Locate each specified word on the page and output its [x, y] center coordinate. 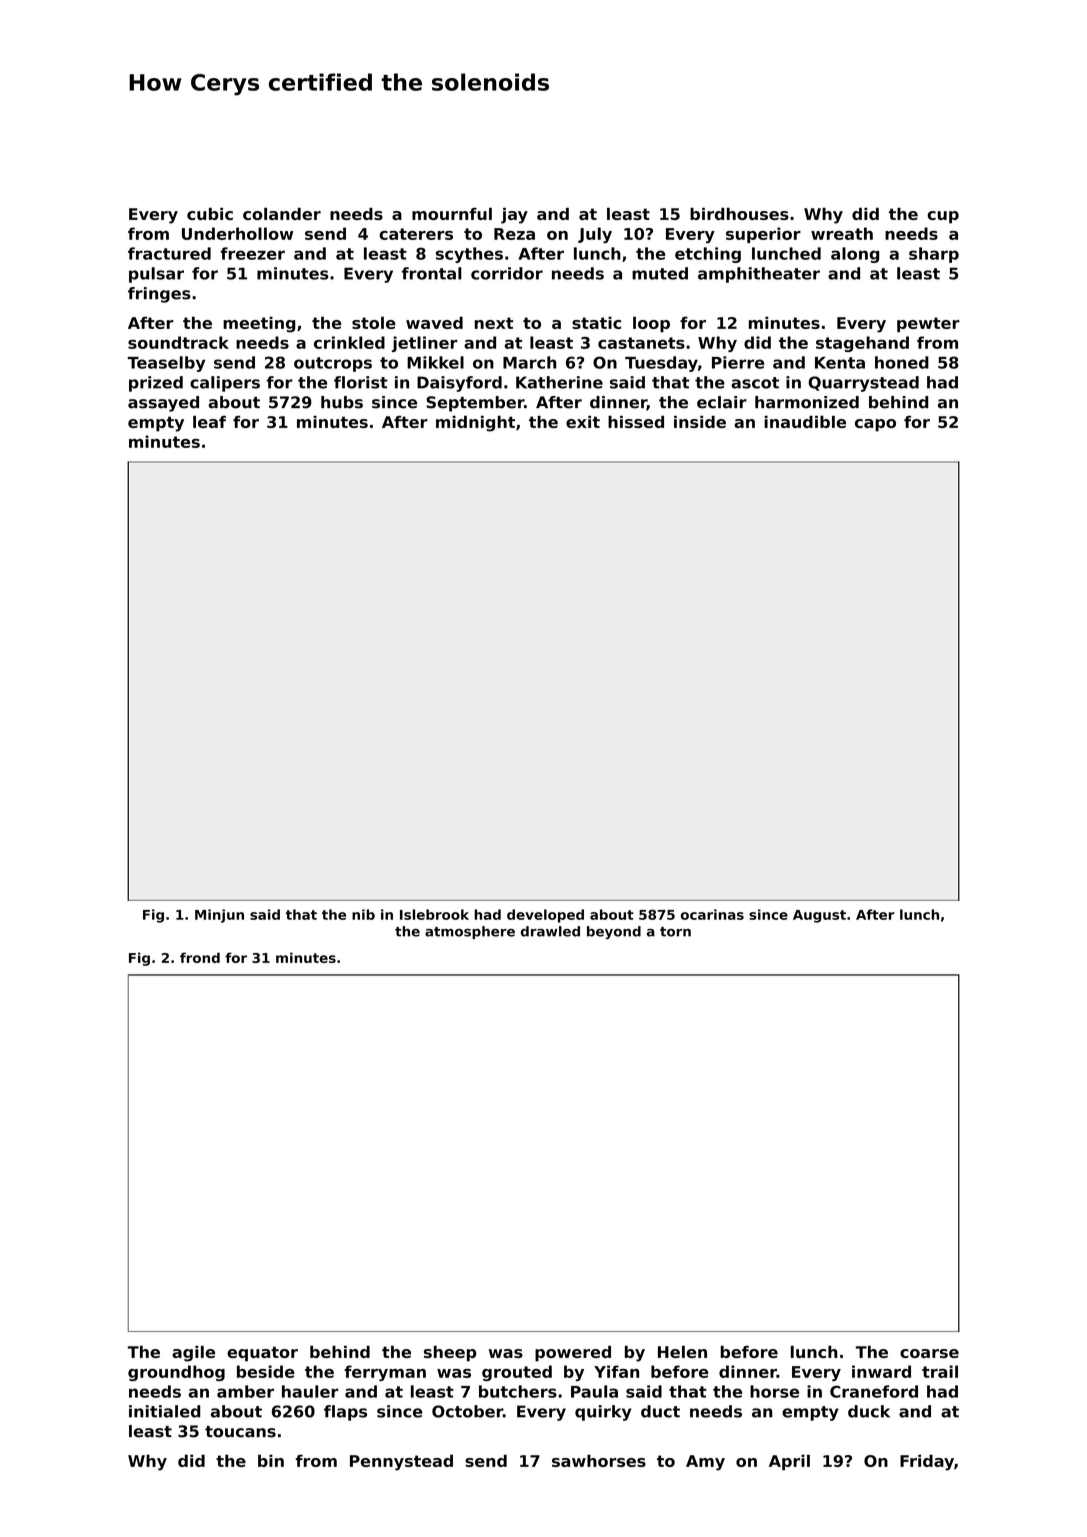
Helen [682, 1352]
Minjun [219, 916]
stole [374, 322]
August [819, 916]
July [595, 235]
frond [200, 957]
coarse [929, 1353]
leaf [209, 422]
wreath [842, 233]
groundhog [176, 1373]
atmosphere [470, 932]
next [494, 323]
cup [943, 217]
